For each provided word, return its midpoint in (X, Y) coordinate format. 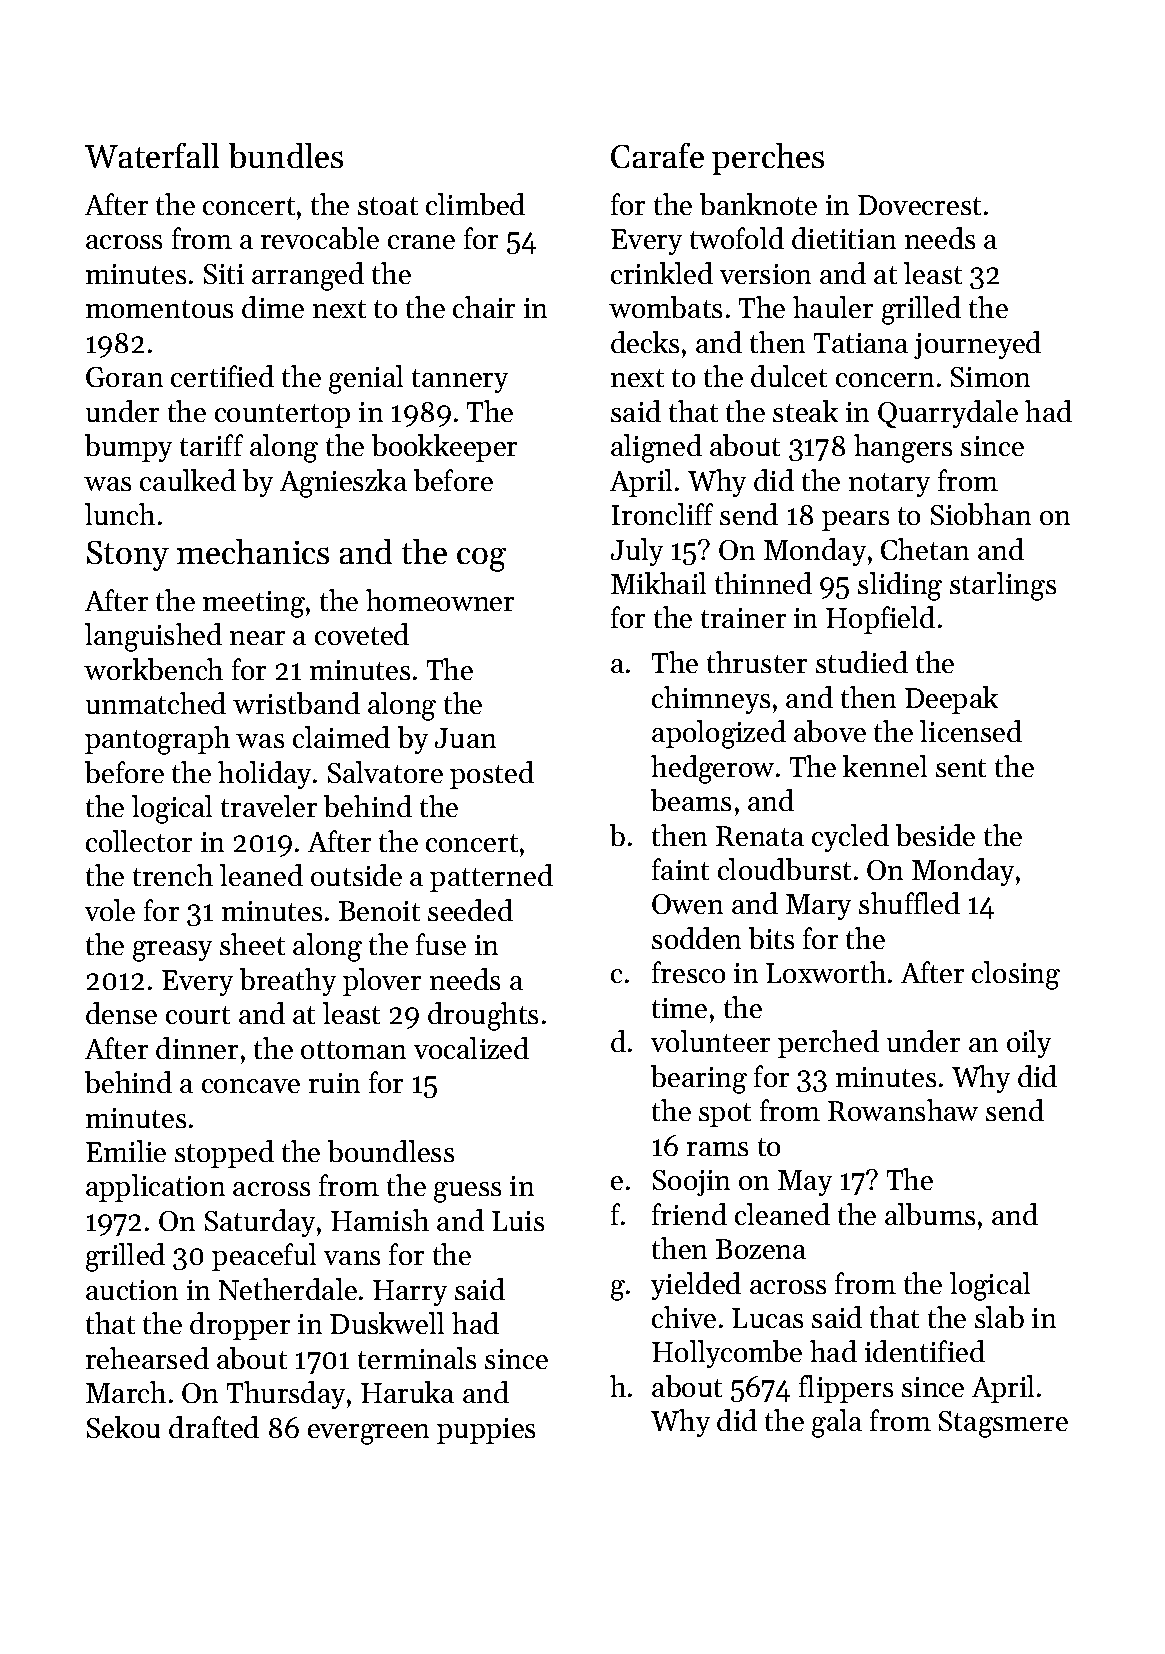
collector (139, 841)
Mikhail (658, 583)
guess (467, 1192)
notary (889, 485)
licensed (971, 731)
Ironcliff (662, 514)
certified (222, 376)
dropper (240, 1326)
